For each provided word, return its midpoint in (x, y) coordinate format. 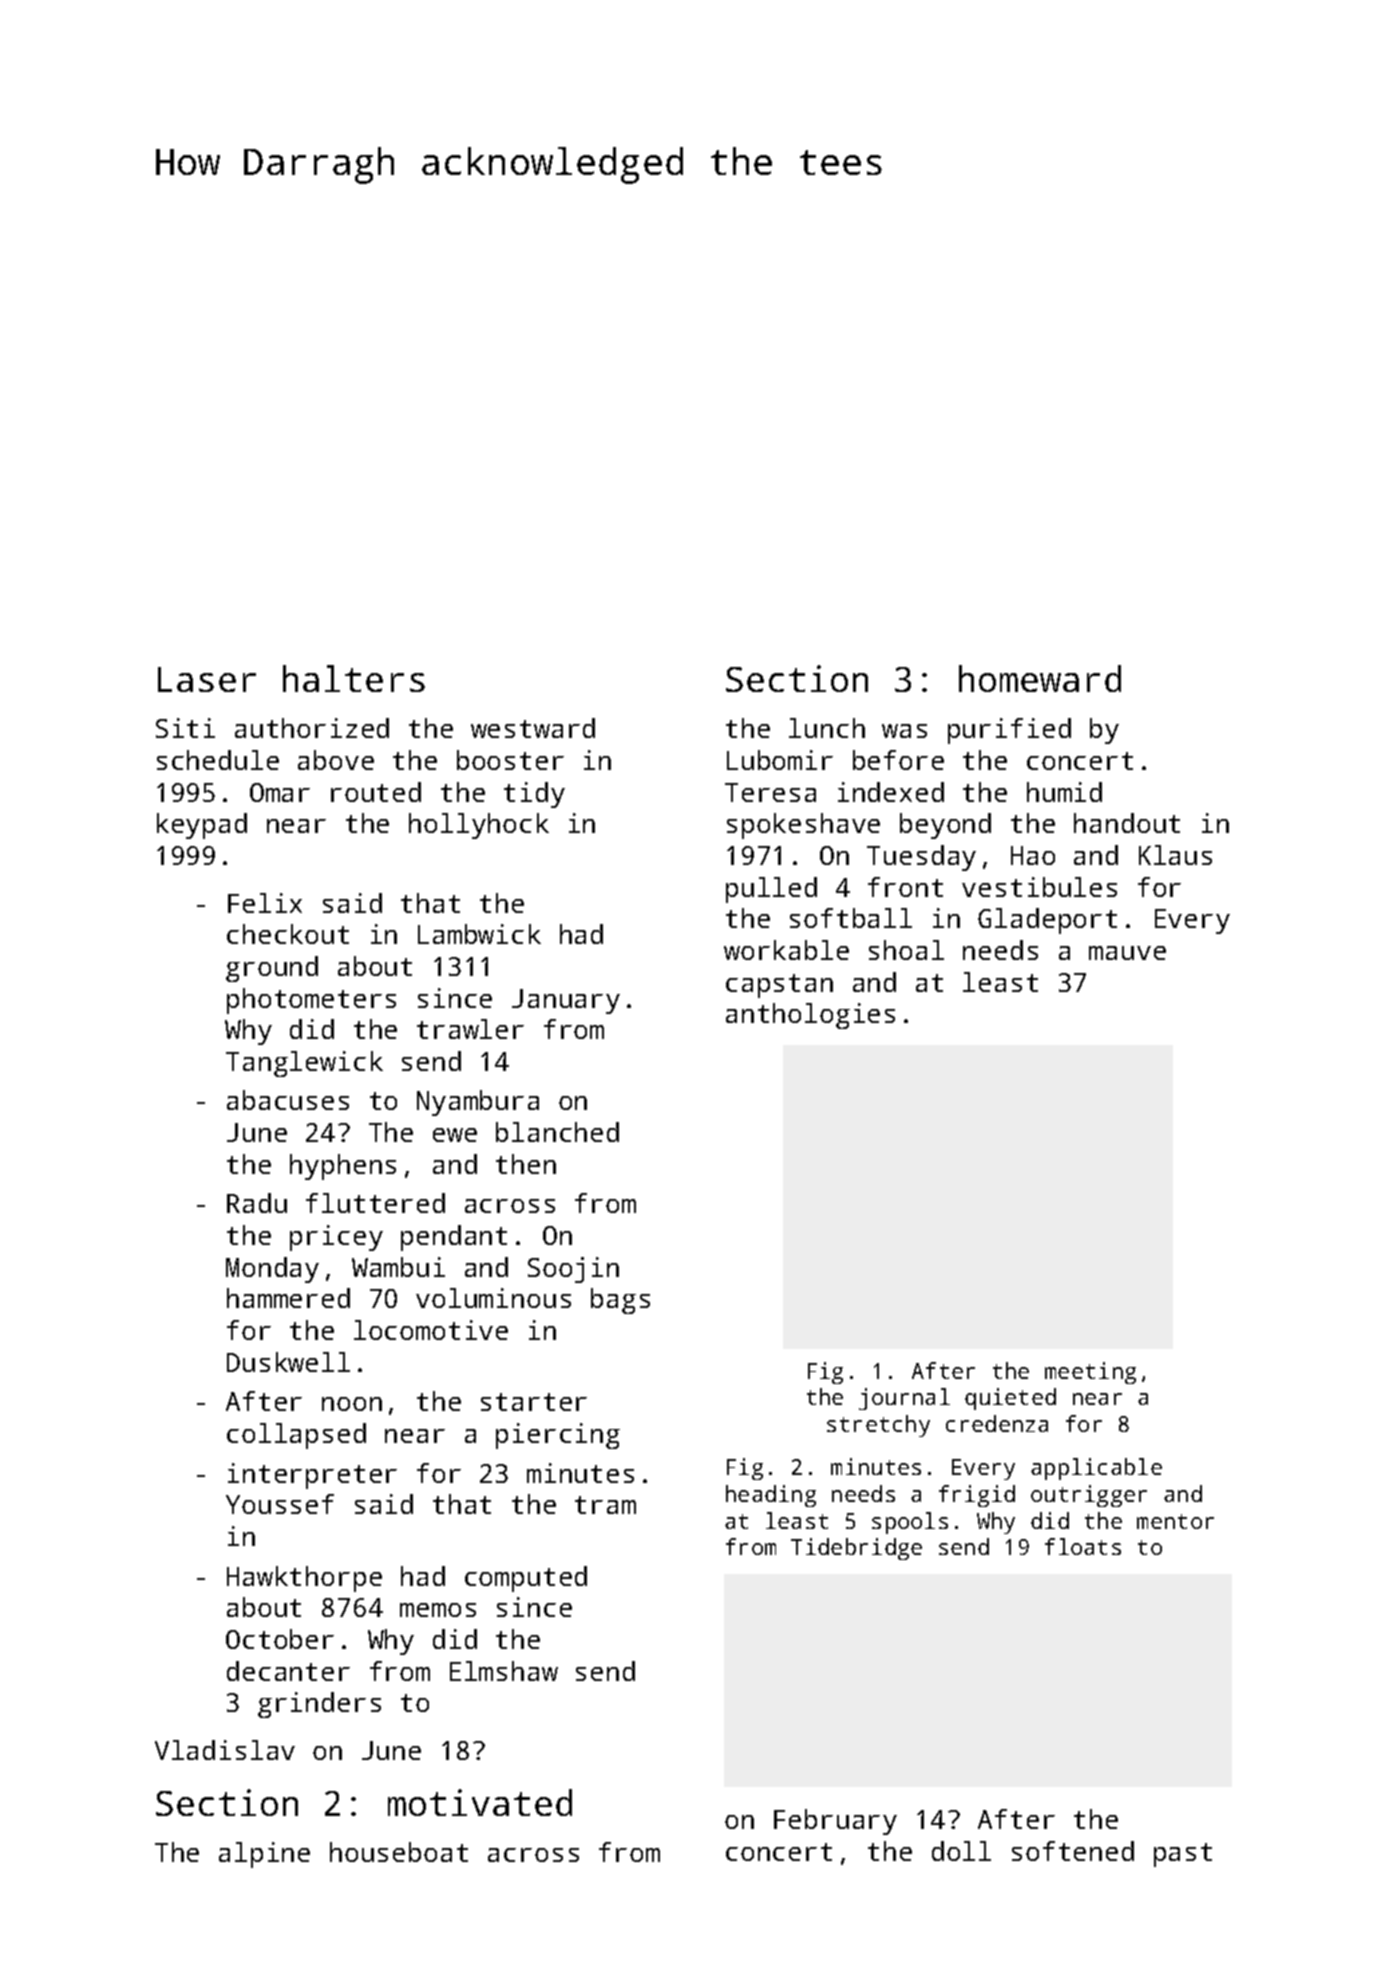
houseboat (399, 1852)
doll (961, 1851)
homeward (1040, 678)
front (905, 887)
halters (354, 678)
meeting (1090, 1373)
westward (533, 728)
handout (1127, 823)
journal (904, 1399)
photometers (311, 1001)
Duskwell (288, 1362)
